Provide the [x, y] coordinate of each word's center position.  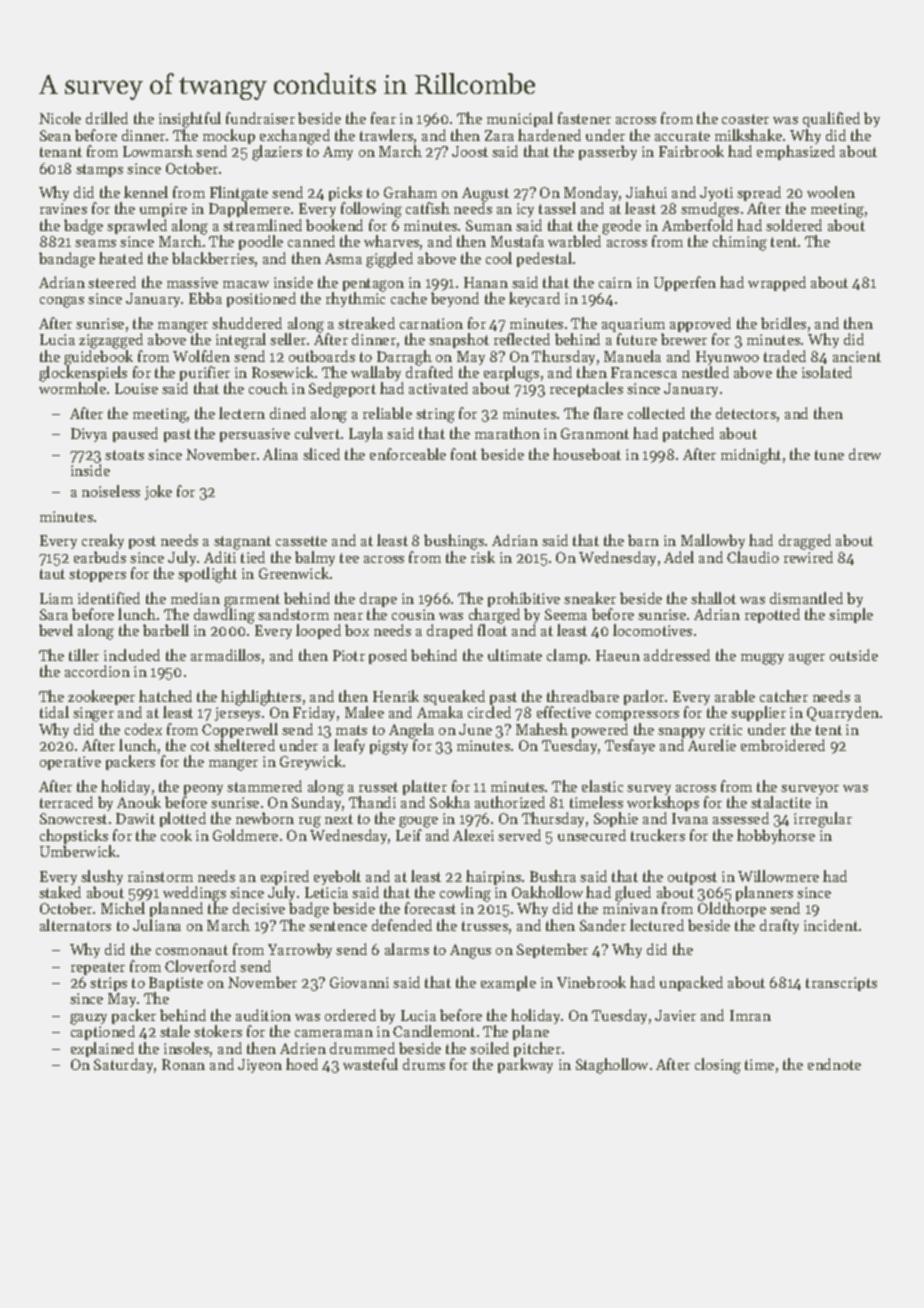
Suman [489, 225]
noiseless [111, 491]
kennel [146, 192]
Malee [364, 712]
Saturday [123, 1065]
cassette [301, 541]
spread [759, 194]
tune [829, 455]
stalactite [781, 802]
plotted [183, 819]
